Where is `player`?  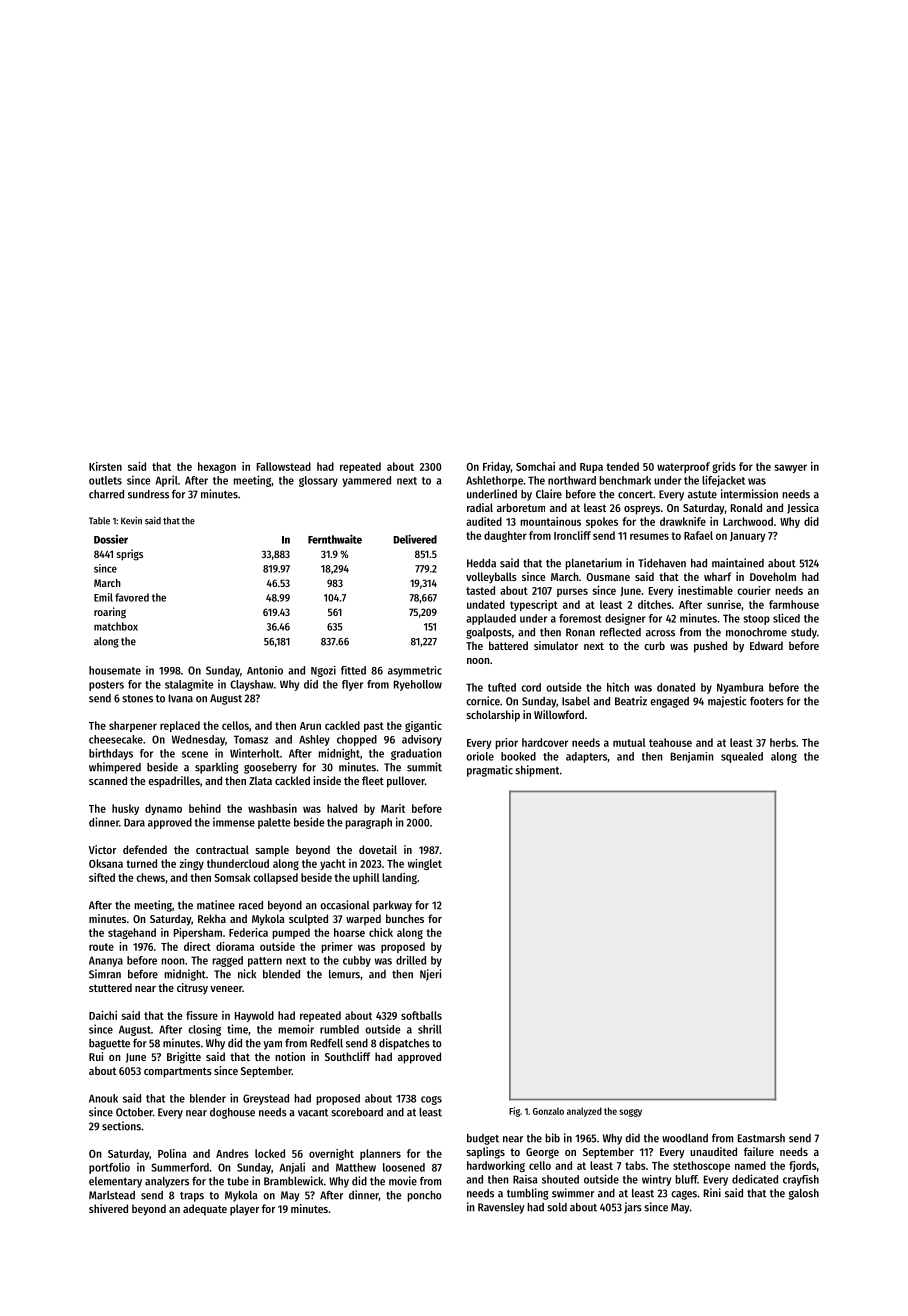 player is located at coordinates (244, 1210).
